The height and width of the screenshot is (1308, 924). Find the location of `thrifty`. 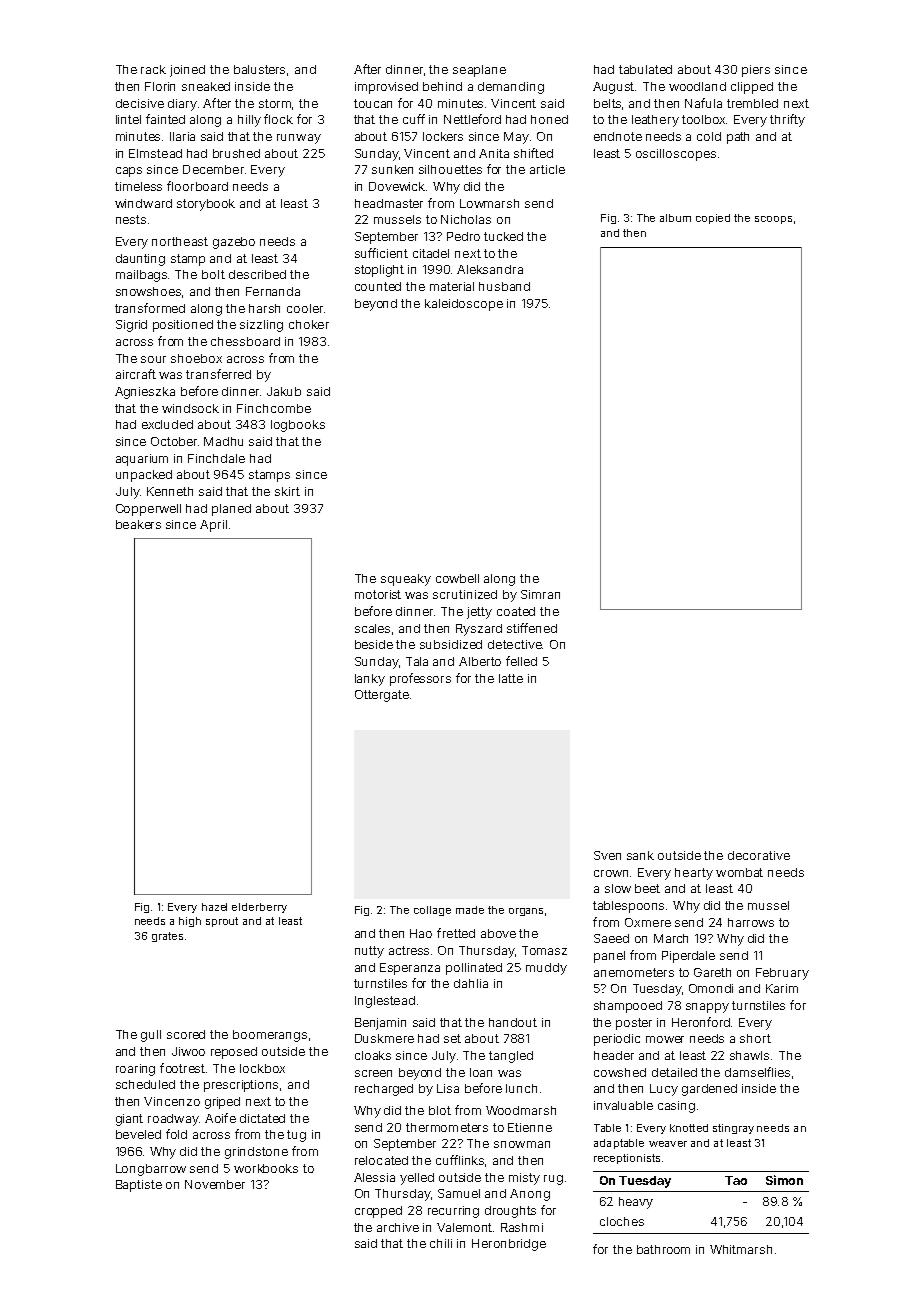

thrifty is located at coordinates (787, 120).
